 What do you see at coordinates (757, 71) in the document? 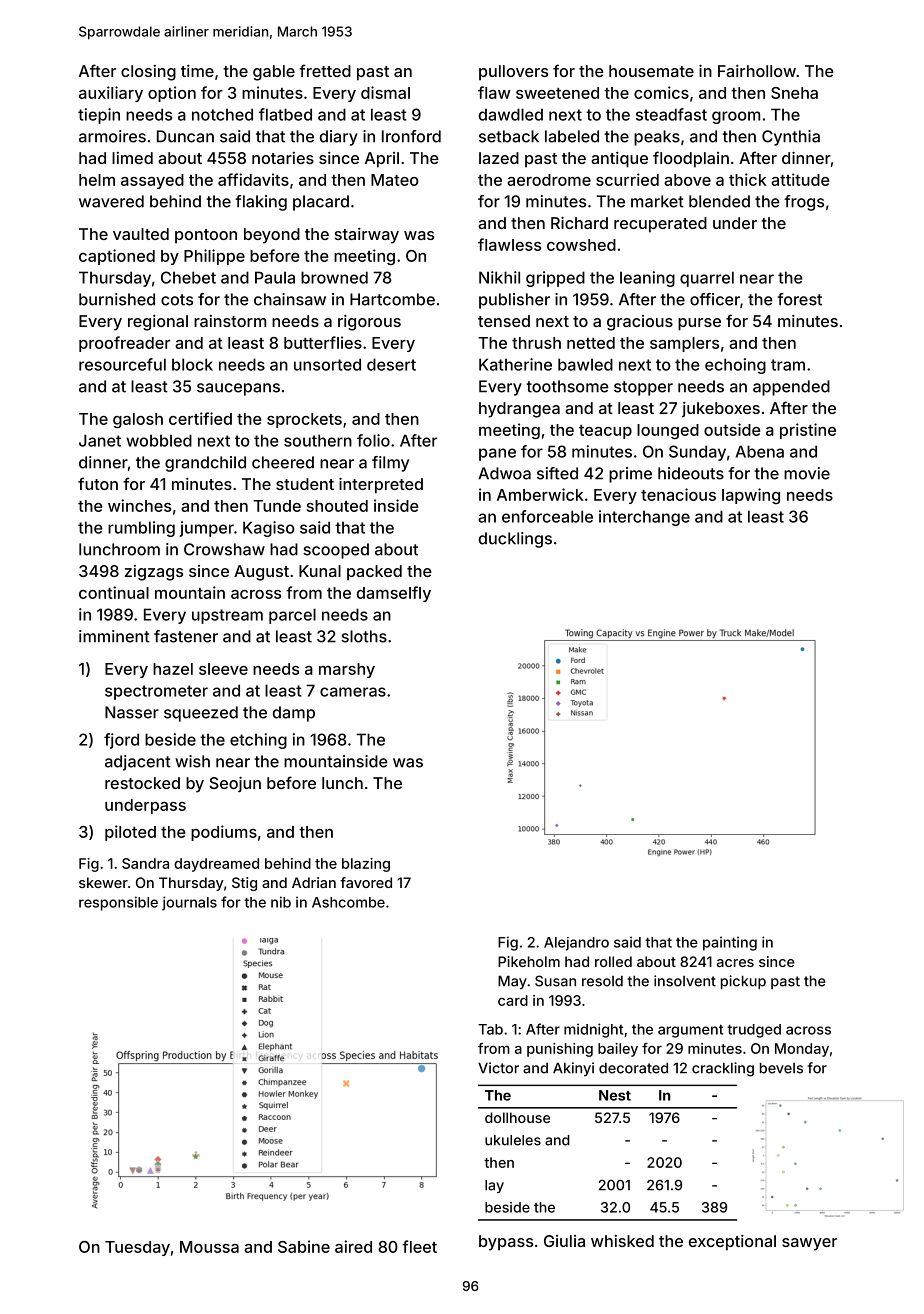
I see `Fairhollow` at bounding box center [757, 71].
